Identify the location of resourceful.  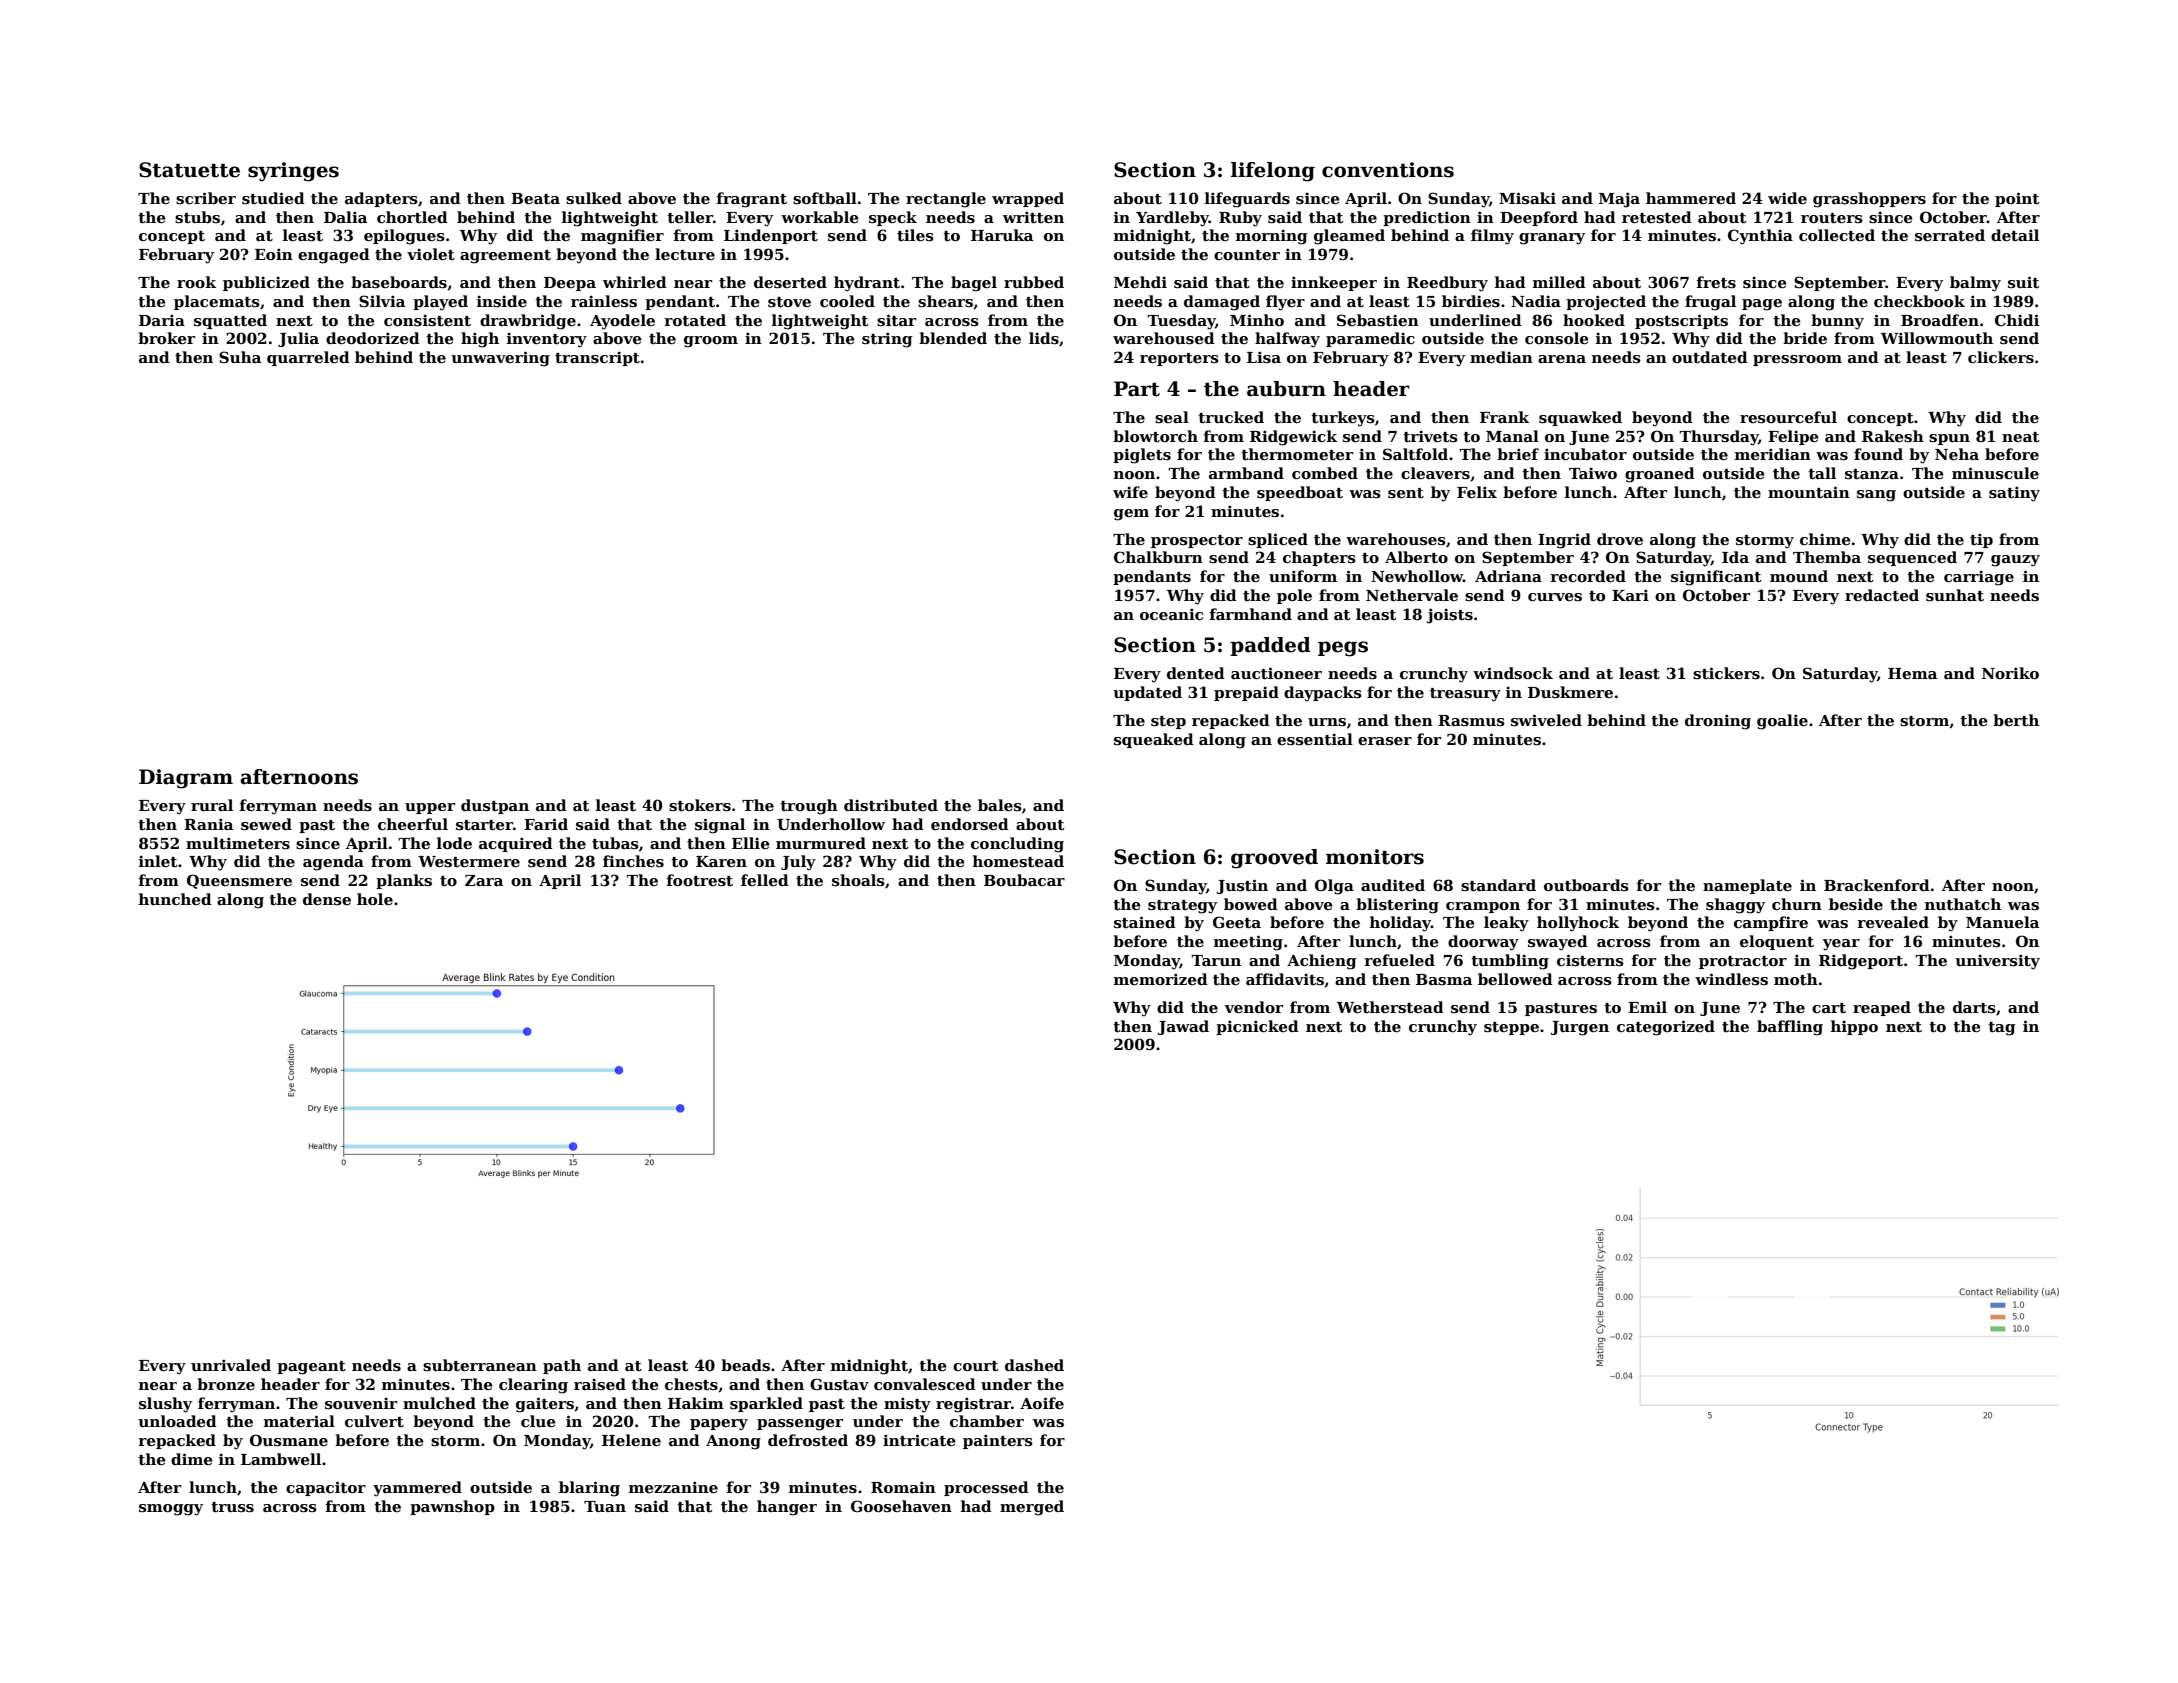
(1788, 417).
